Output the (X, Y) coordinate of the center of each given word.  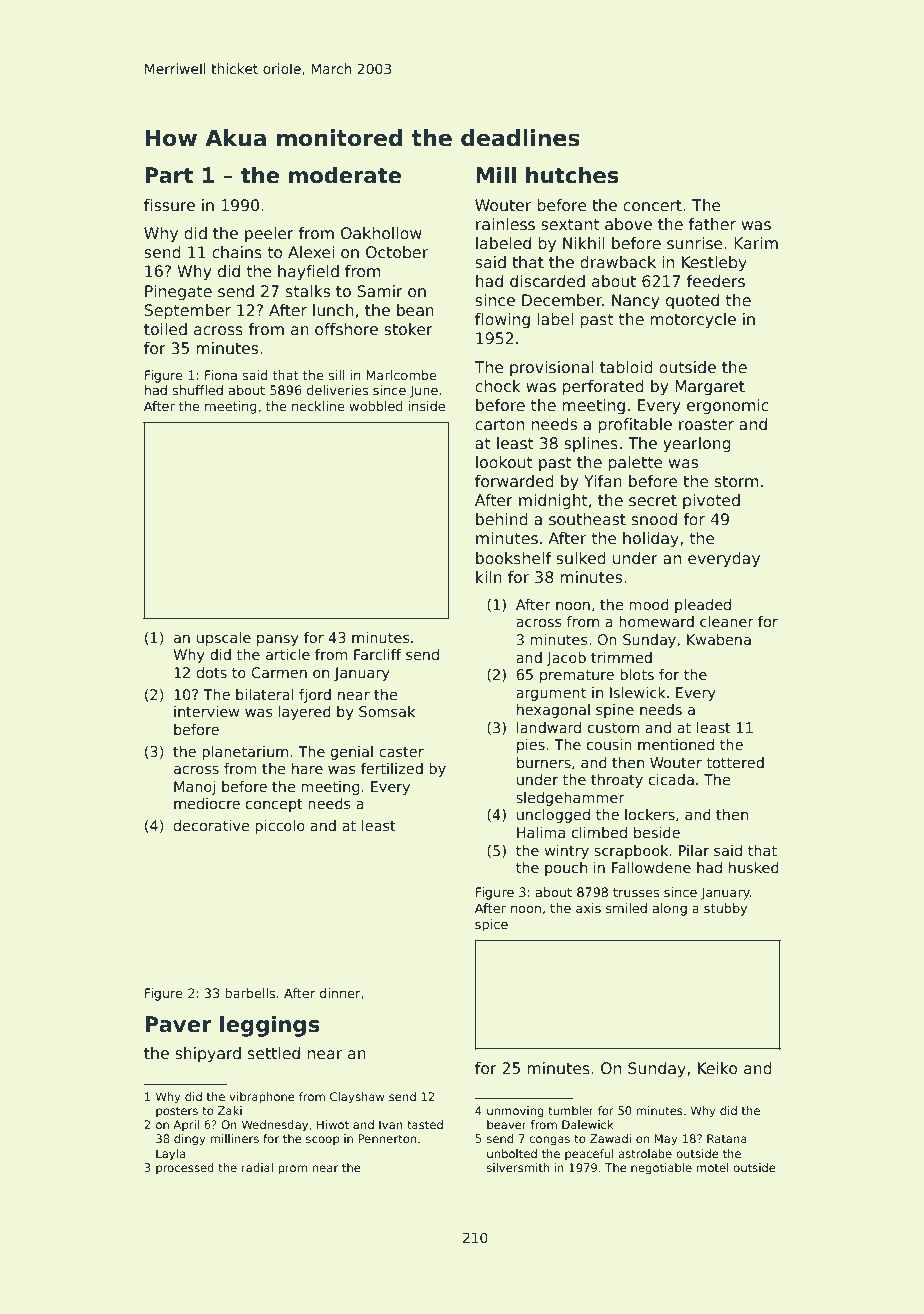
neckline (318, 406)
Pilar (694, 850)
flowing (502, 320)
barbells (250, 993)
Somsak (387, 711)
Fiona (221, 375)
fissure (169, 205)
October (397, 252)
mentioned (676, 744)
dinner (340, 993)
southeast (587, 519)
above (628, 224)
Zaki (230, 1110)
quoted (692, 301)
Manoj (194, 788)
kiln (489, 577)
